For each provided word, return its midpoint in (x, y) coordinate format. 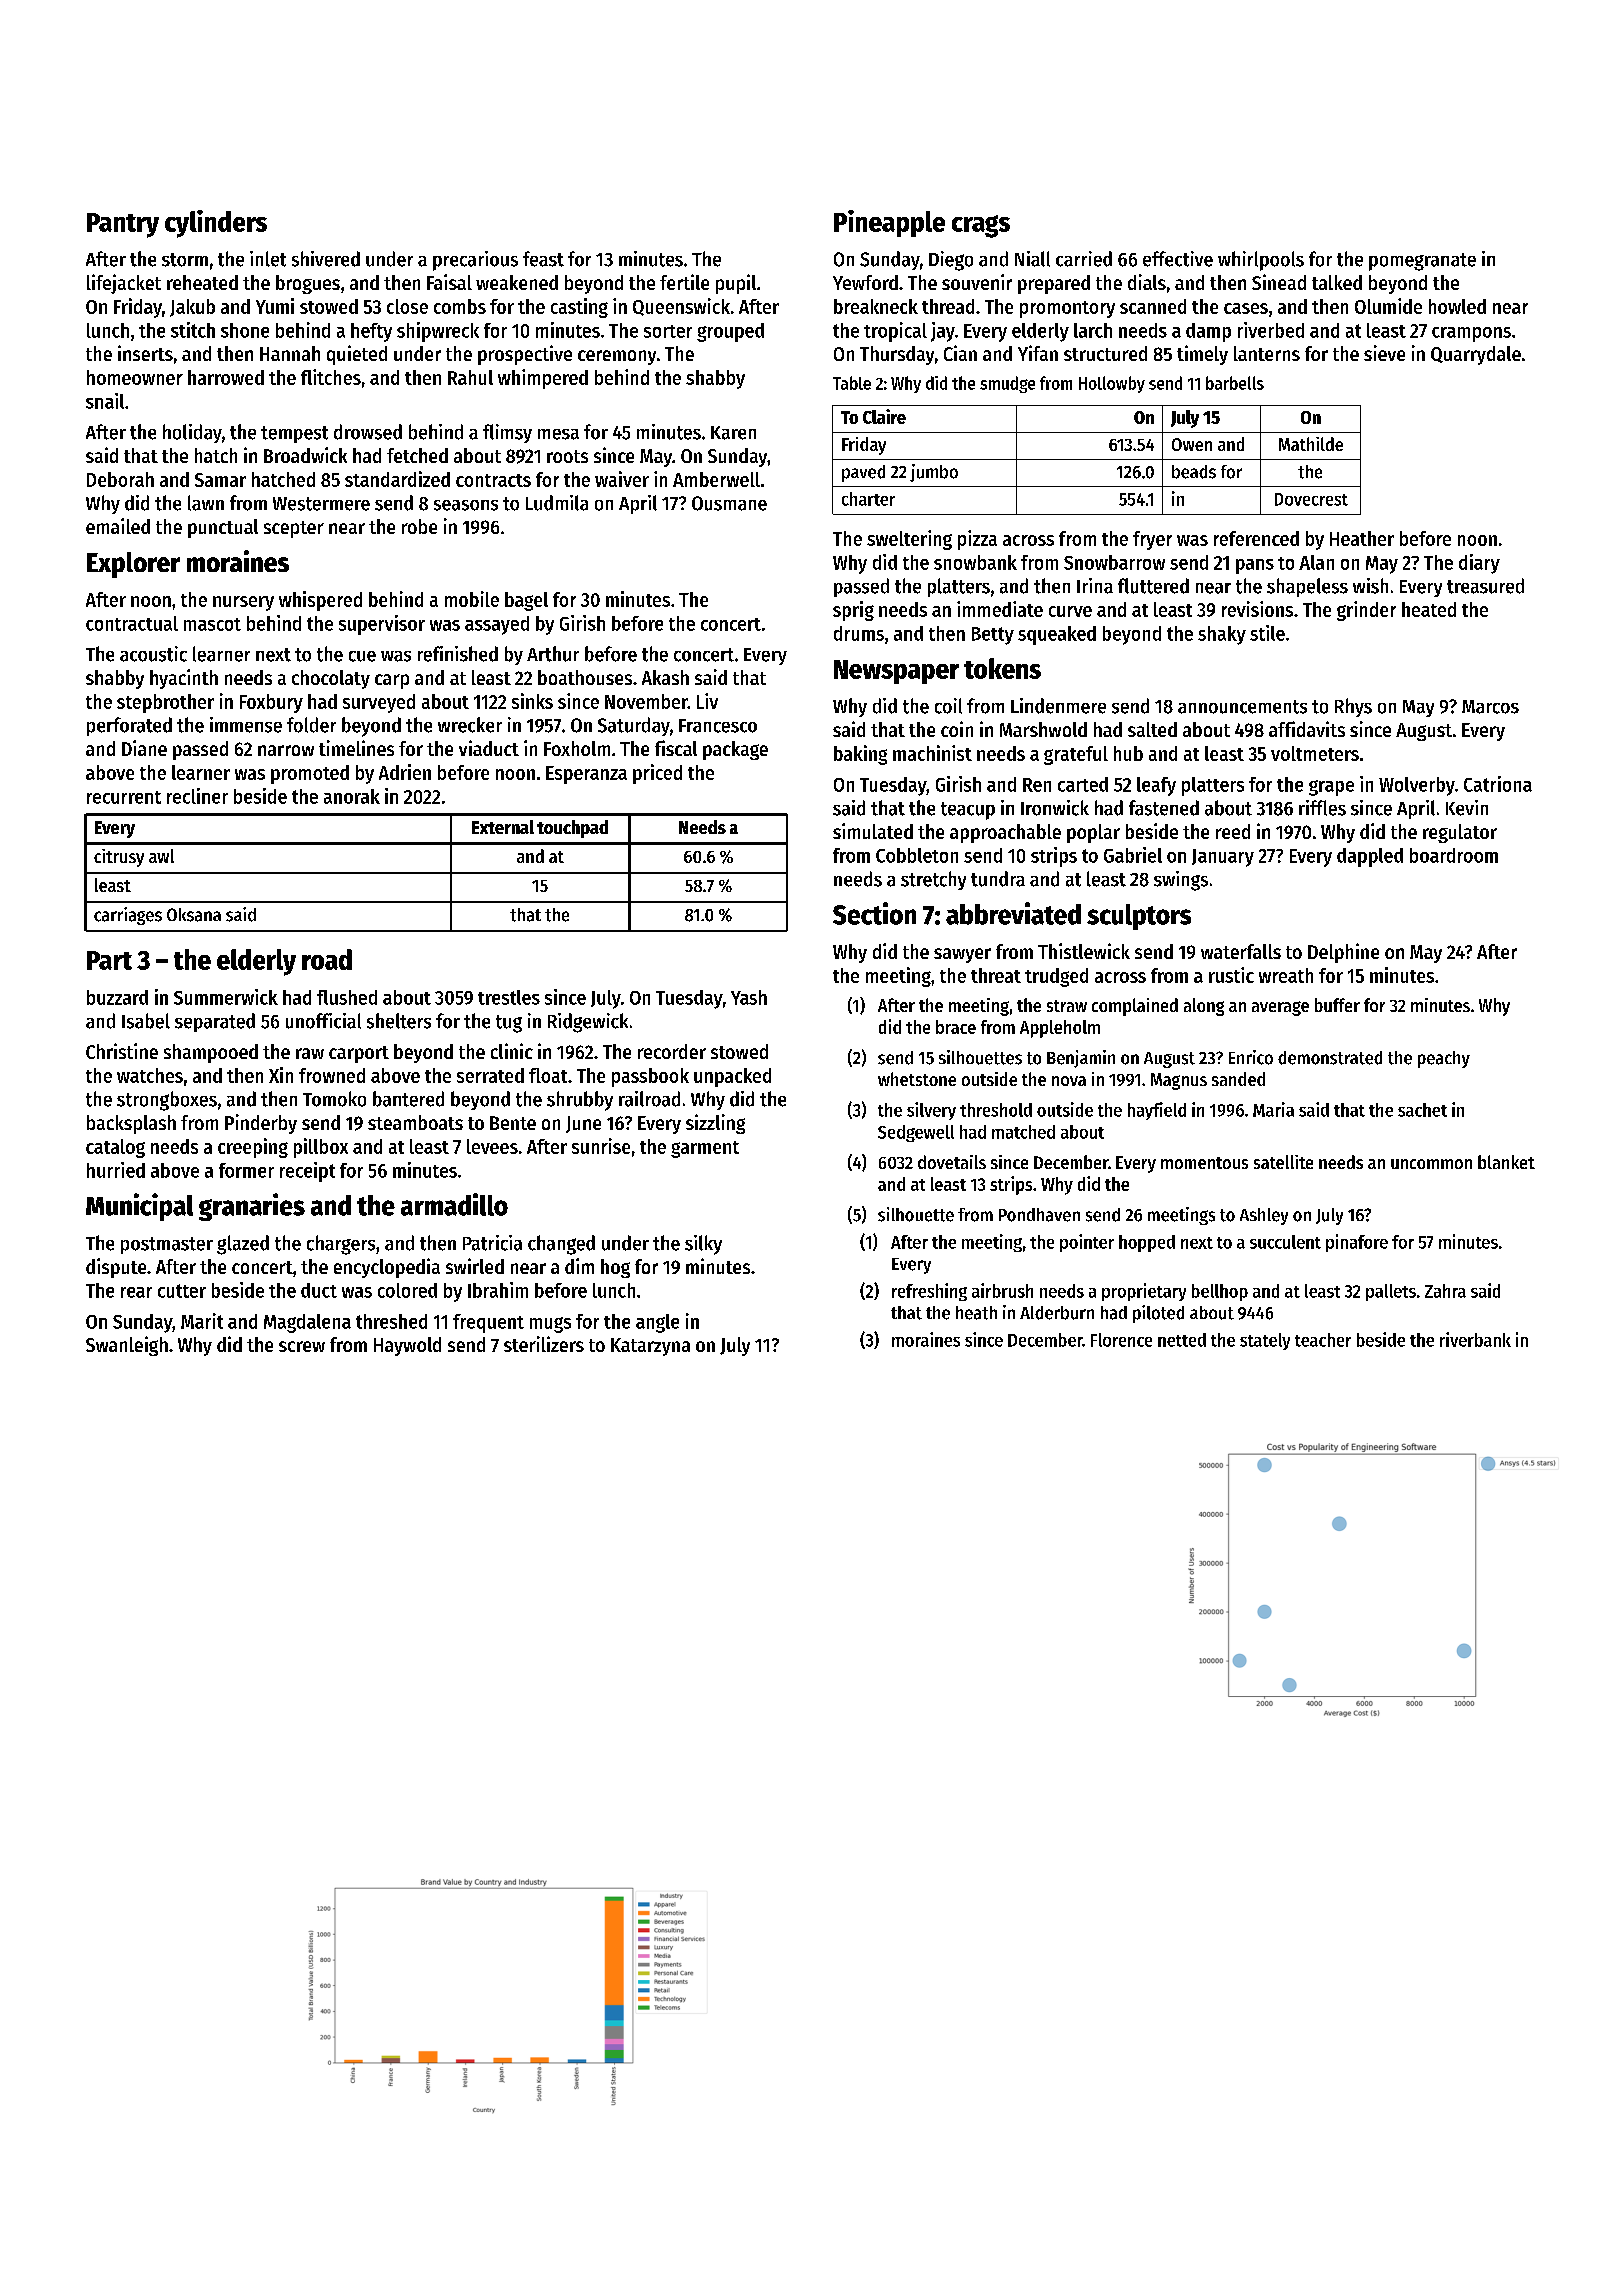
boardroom (1454, 855)
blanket (1506, 1162)
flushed (347, 997)
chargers (341, 1245)
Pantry (123, 225)
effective (1178, 259)
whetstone (917, 1079)
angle (657, 1323)
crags (981, 226)
